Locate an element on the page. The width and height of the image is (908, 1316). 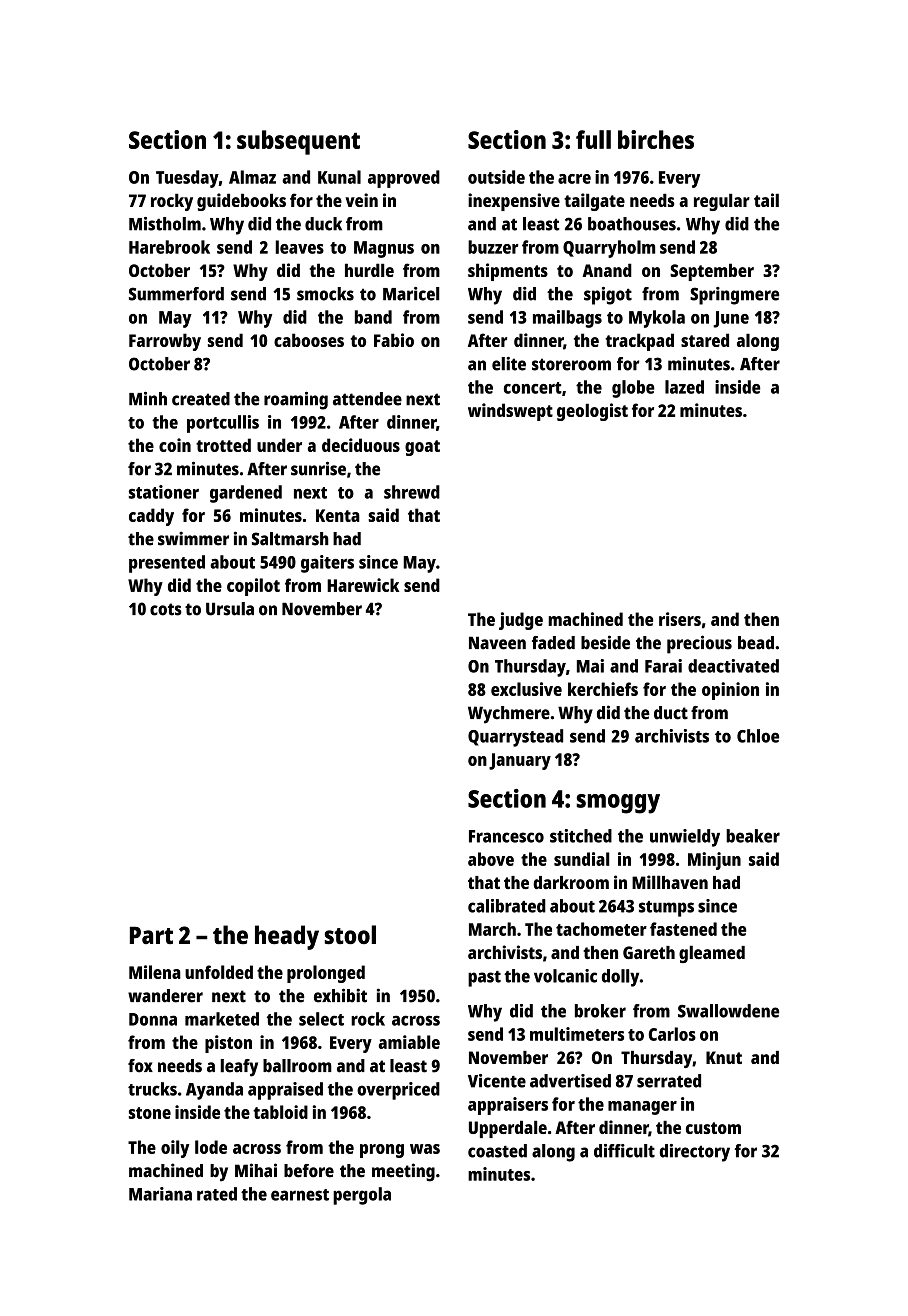
risers is located at coordinates (680, 619).
